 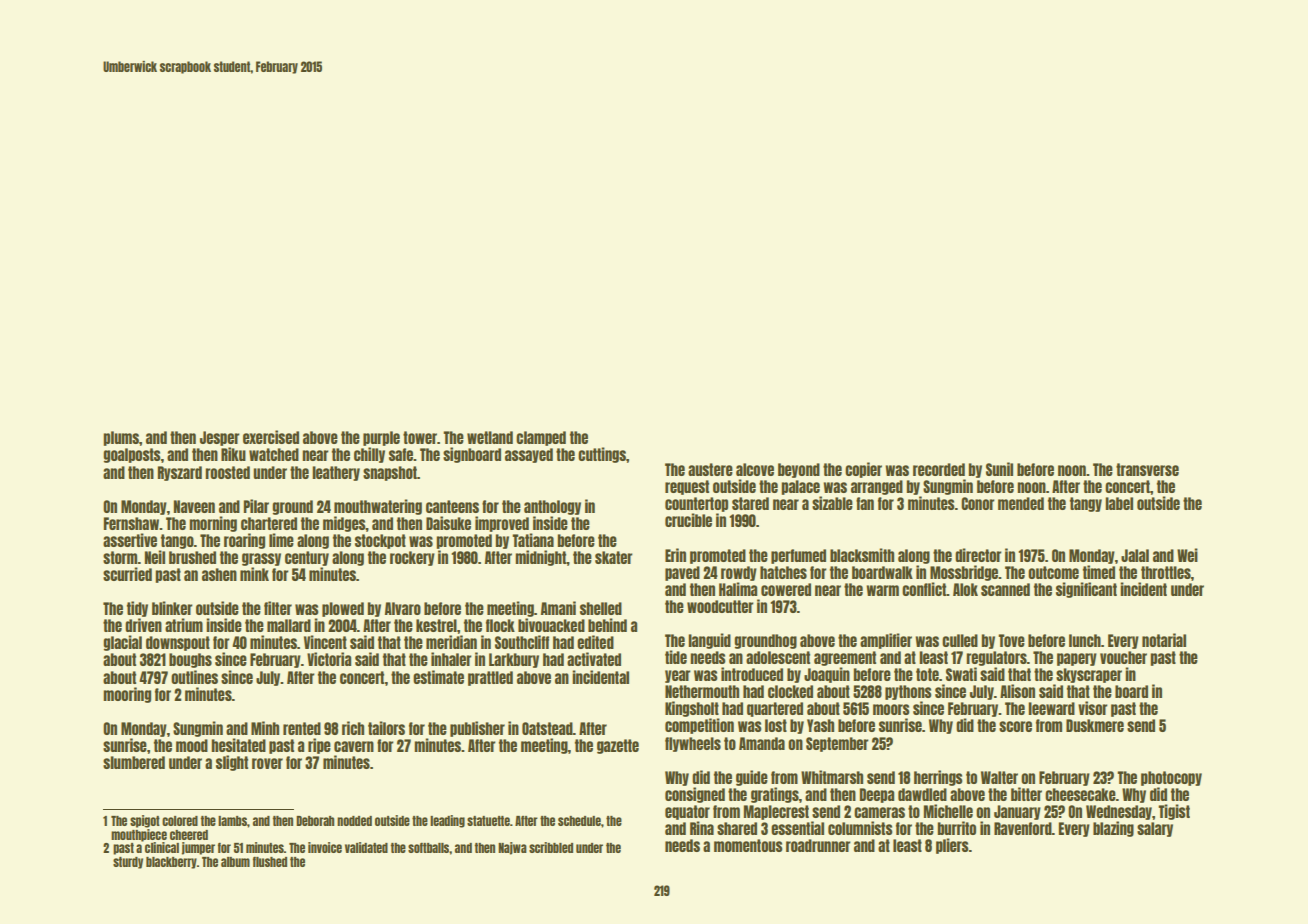 I want to click on roadrunner, so click(x=818, y=845).
